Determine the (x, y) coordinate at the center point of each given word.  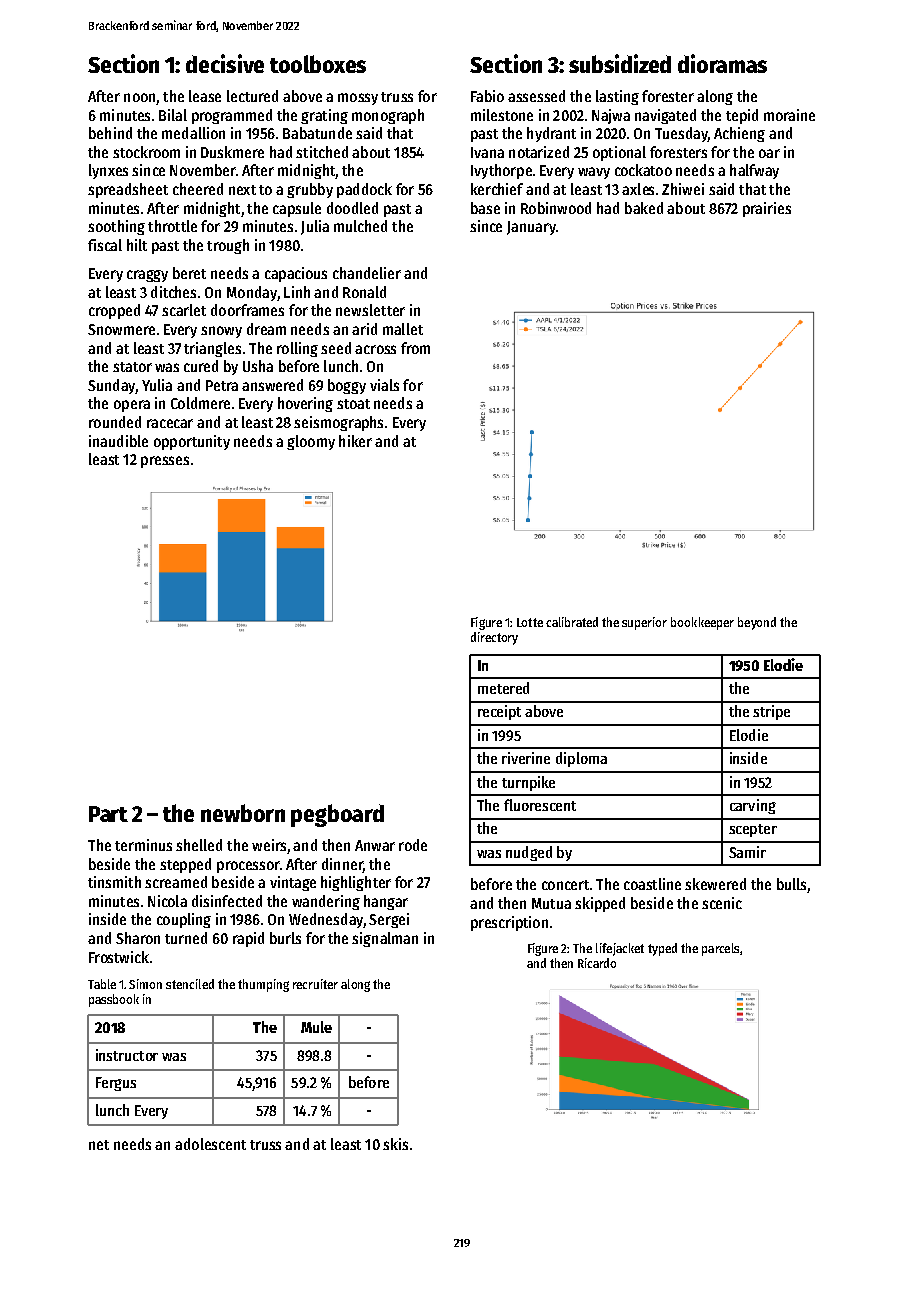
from (415, 348)
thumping (263, 985)
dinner (342, 864)
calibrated (572, 622)
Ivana (487, 152)
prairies (767, 209)
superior (644, 623)
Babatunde (317, 133)
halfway (754, 171)
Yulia (157, 385)
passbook (114, 1000)
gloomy (311, 442)
